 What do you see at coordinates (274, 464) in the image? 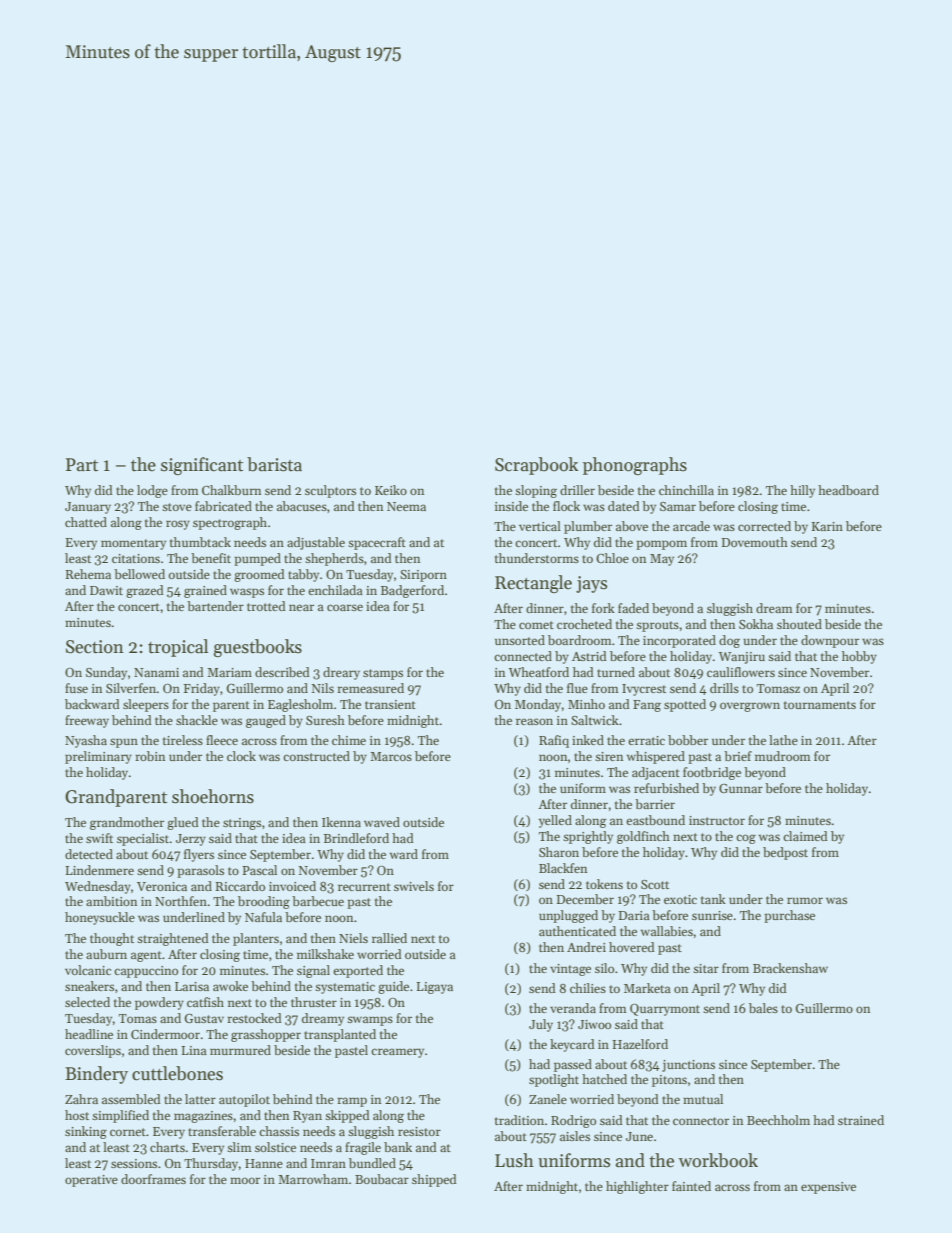
I see `barista` at bounding box center [274, 464].
